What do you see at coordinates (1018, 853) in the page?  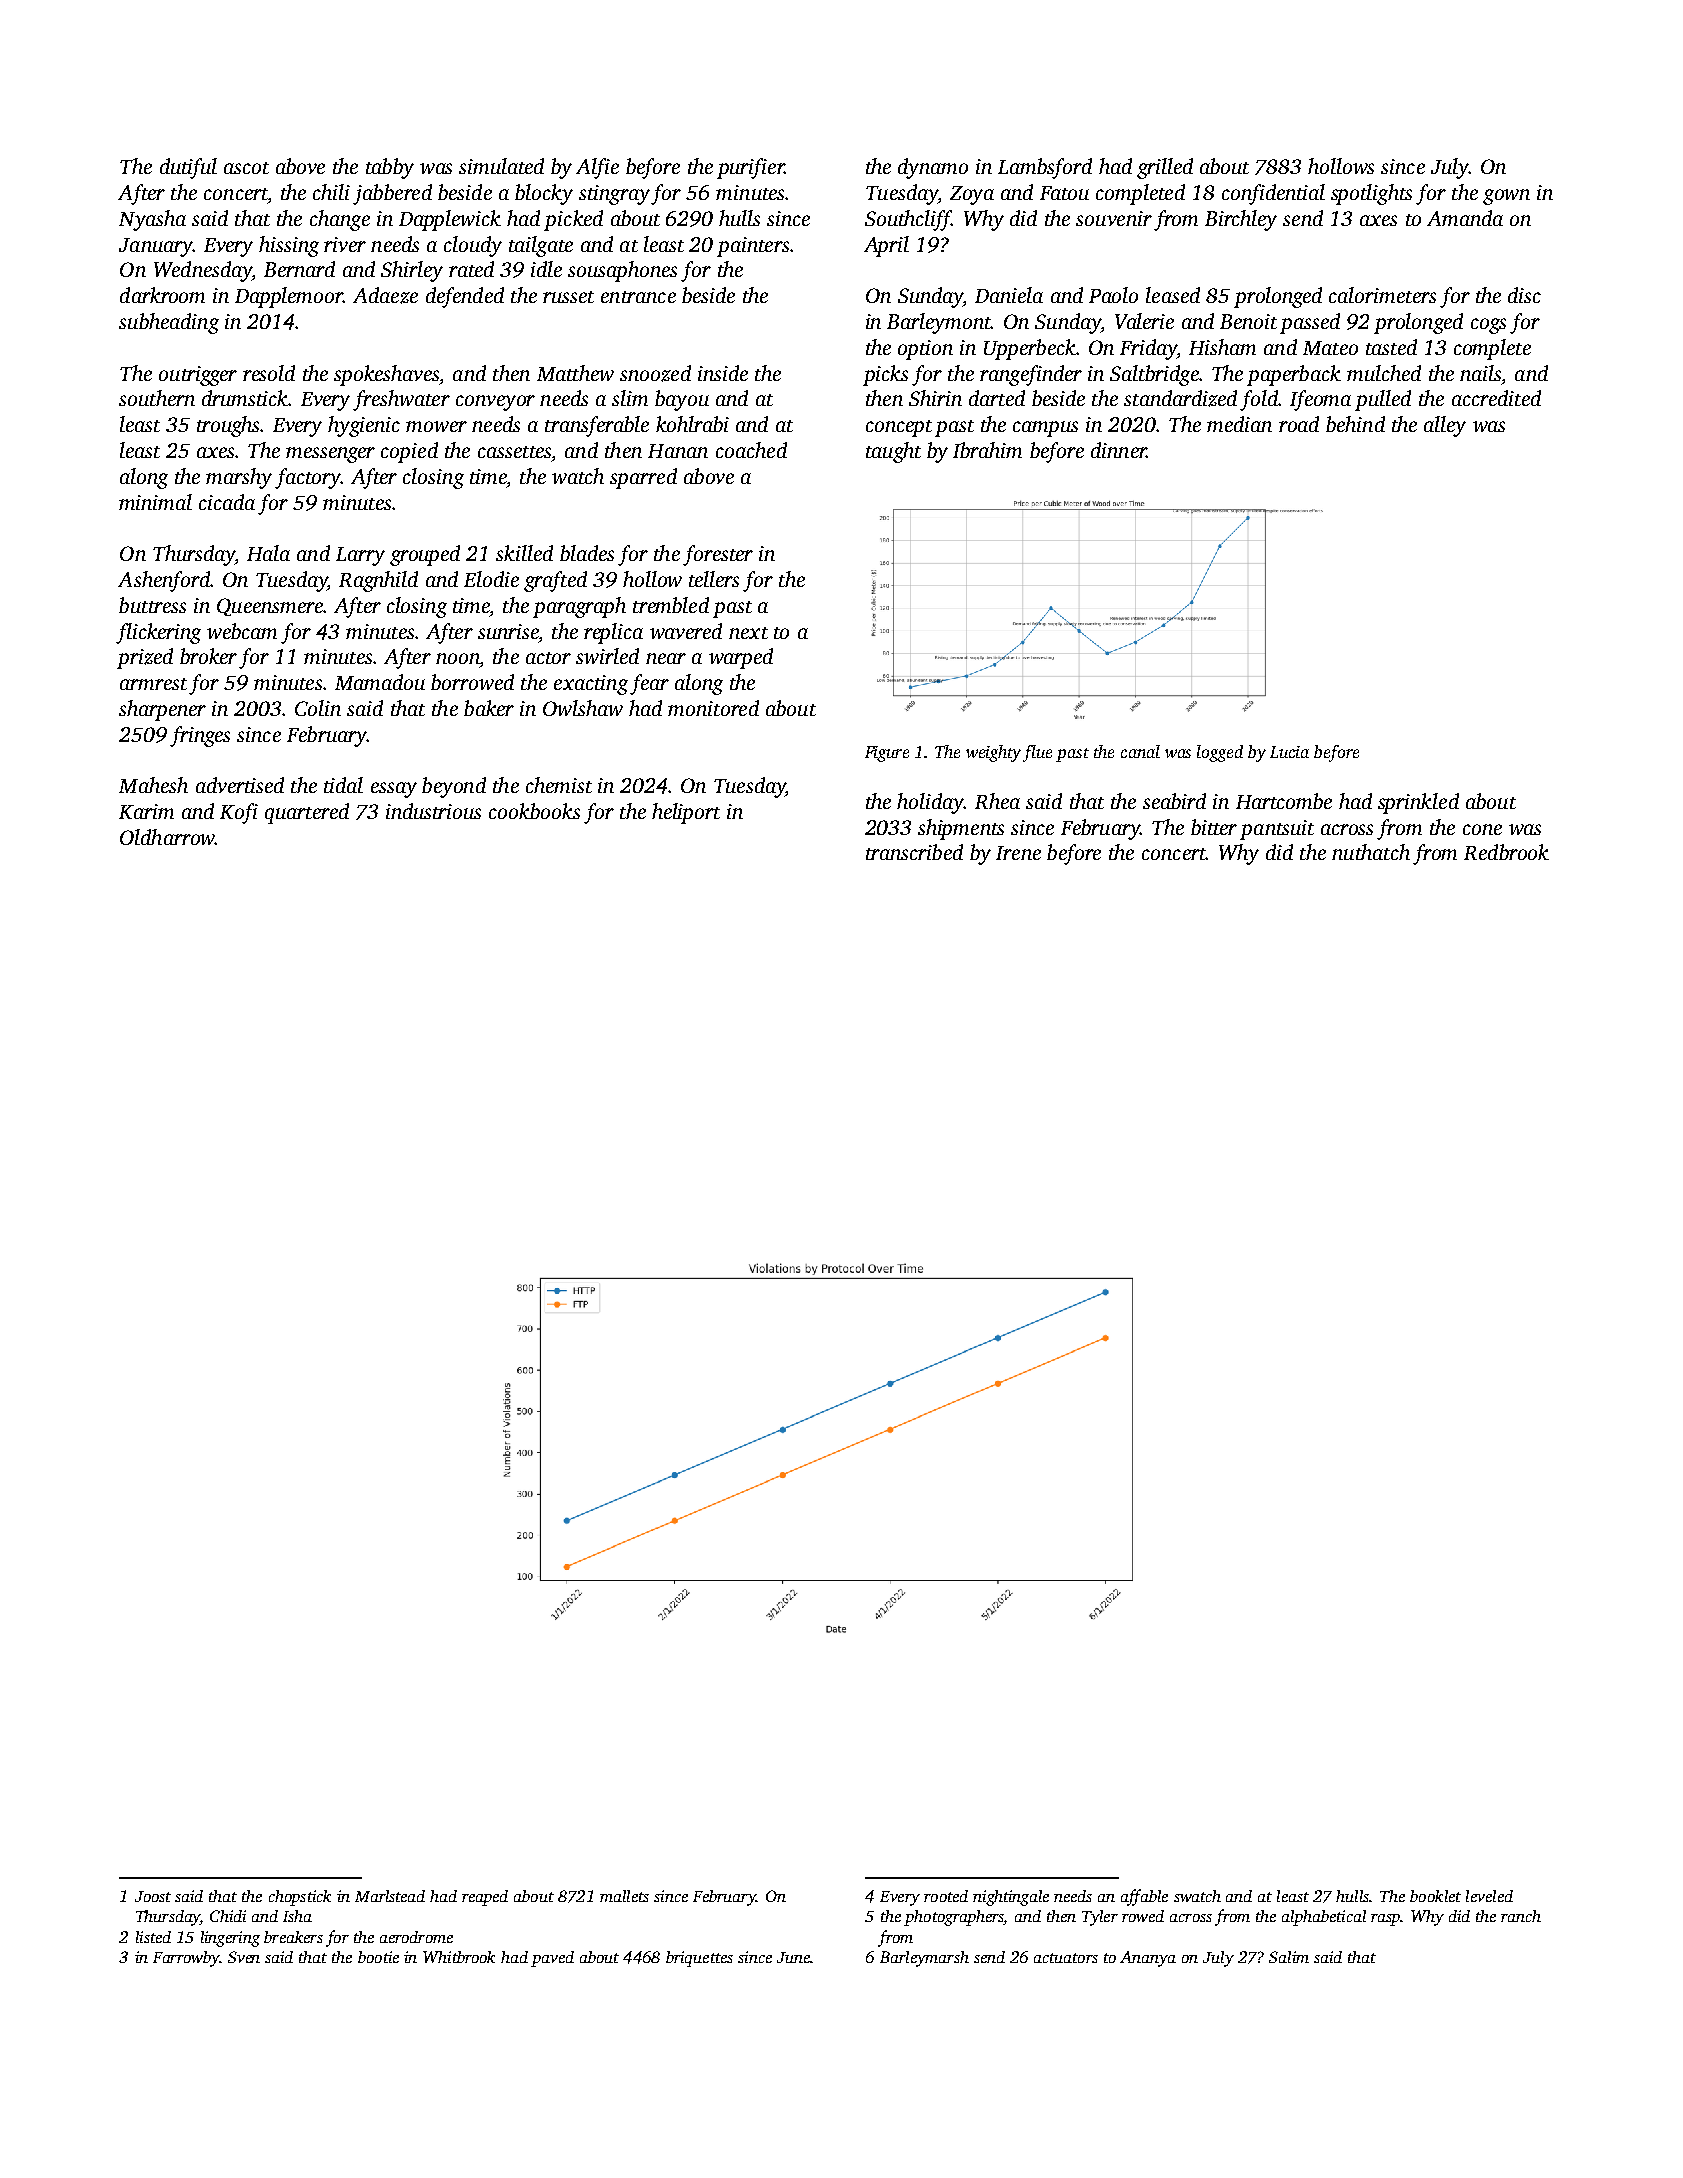 I see `Irene` at bounding box center [1018, 853].
